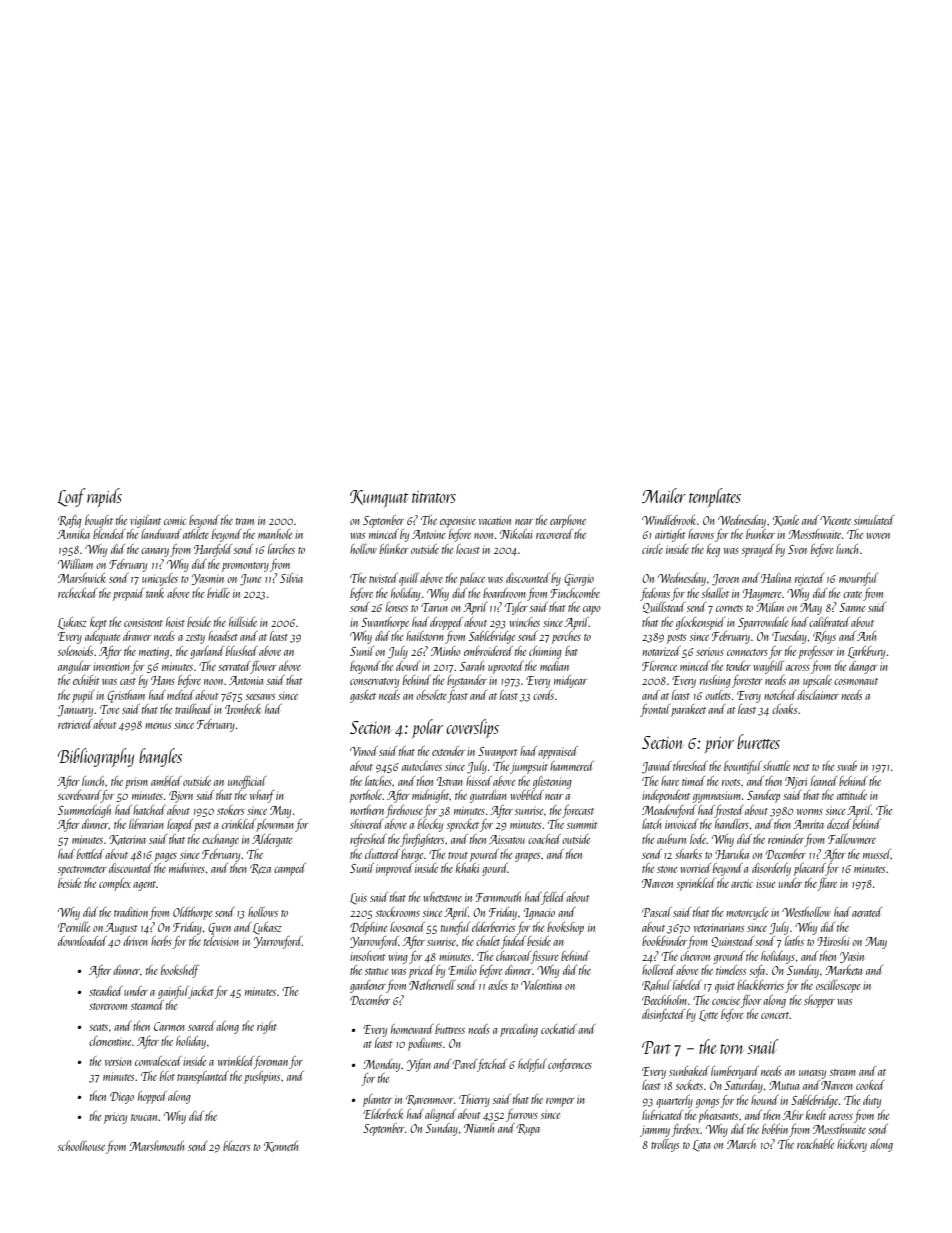  What do you see at coordinates (104, 497) in the screenshot?
I see `rapids` at bounding box center [104, 497].
